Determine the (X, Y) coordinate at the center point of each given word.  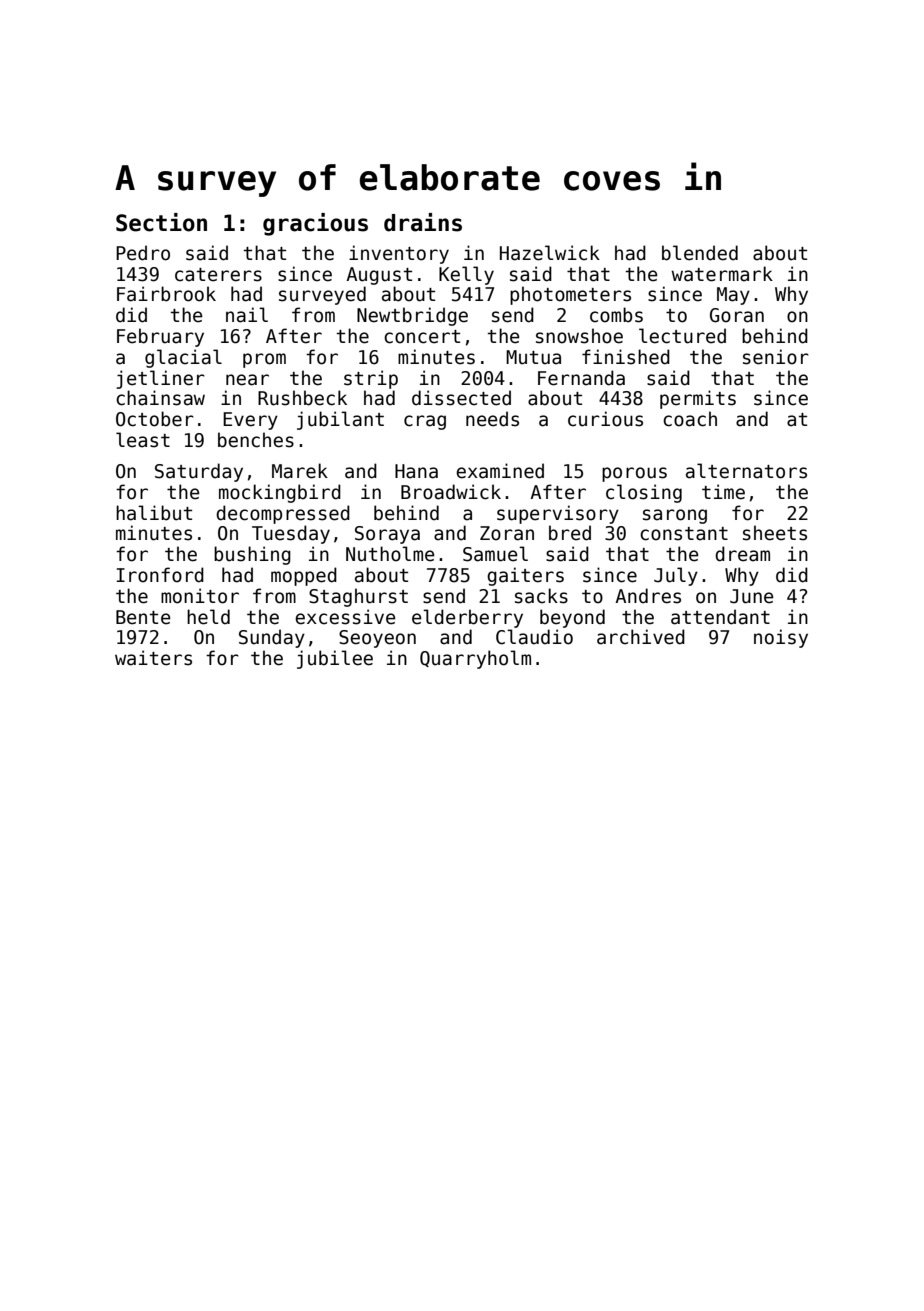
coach (690, 419)
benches (256, 440)
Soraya (387, 535)
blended (700, 253)
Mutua (533, 357)
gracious (315, 224)
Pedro (143, 253)
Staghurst (358, 597)
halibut (154, 513)
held (208, 617)
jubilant (340, 420)
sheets (775, 533)
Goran (737, 315)
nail (247, 315)
